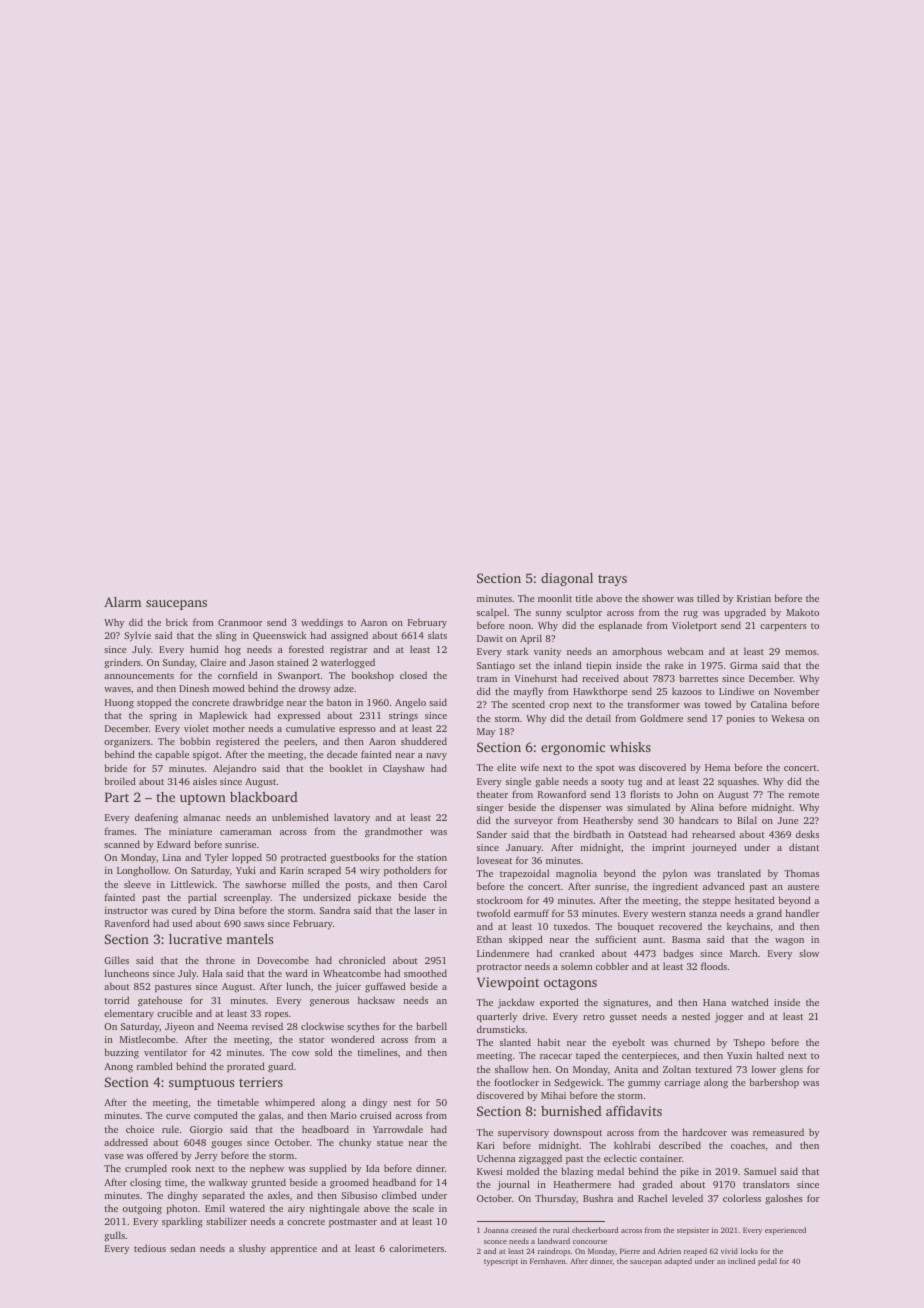  What do you see at coordinates (612, 580) in the document?
I see `trays` at bounding box center [612, 580].
